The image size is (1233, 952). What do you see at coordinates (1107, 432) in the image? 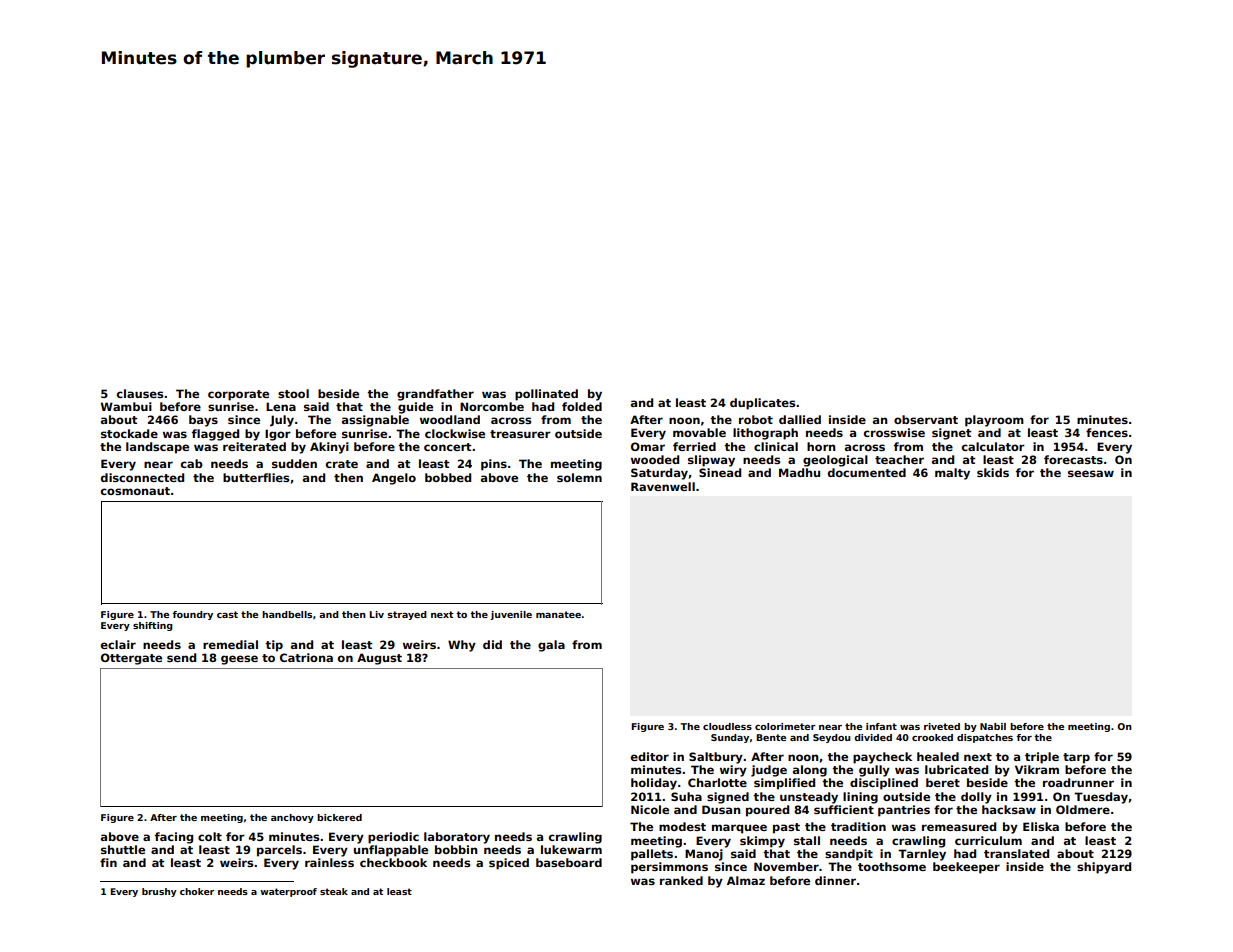
I see `fences` at bounding box center [1107, 432].
